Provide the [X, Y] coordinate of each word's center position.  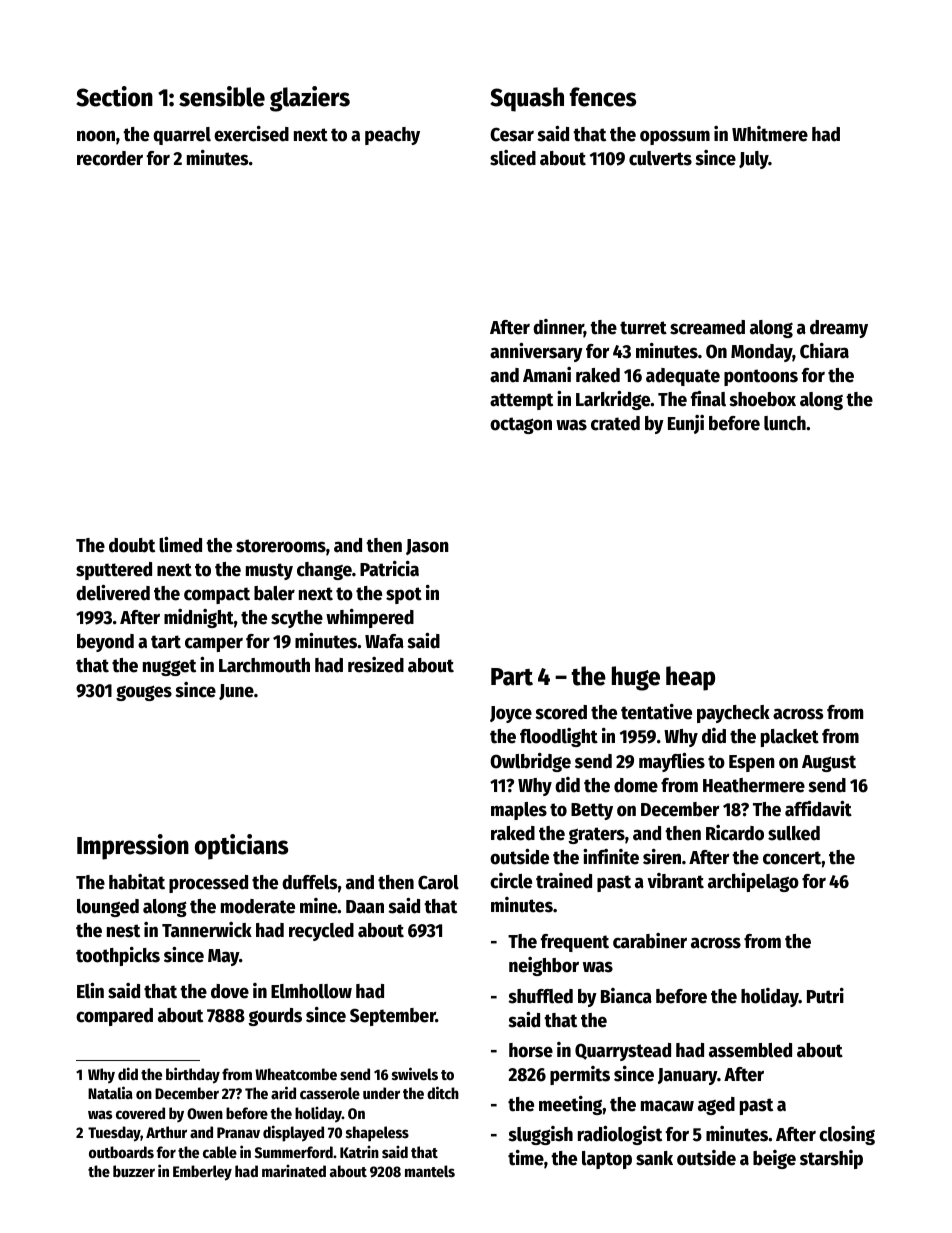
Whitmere [770, 134]
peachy [392, 136]
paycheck [733, 714]
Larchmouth [264, 665]
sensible [222, 96]
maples [519, 811]
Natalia [110, 1092]
